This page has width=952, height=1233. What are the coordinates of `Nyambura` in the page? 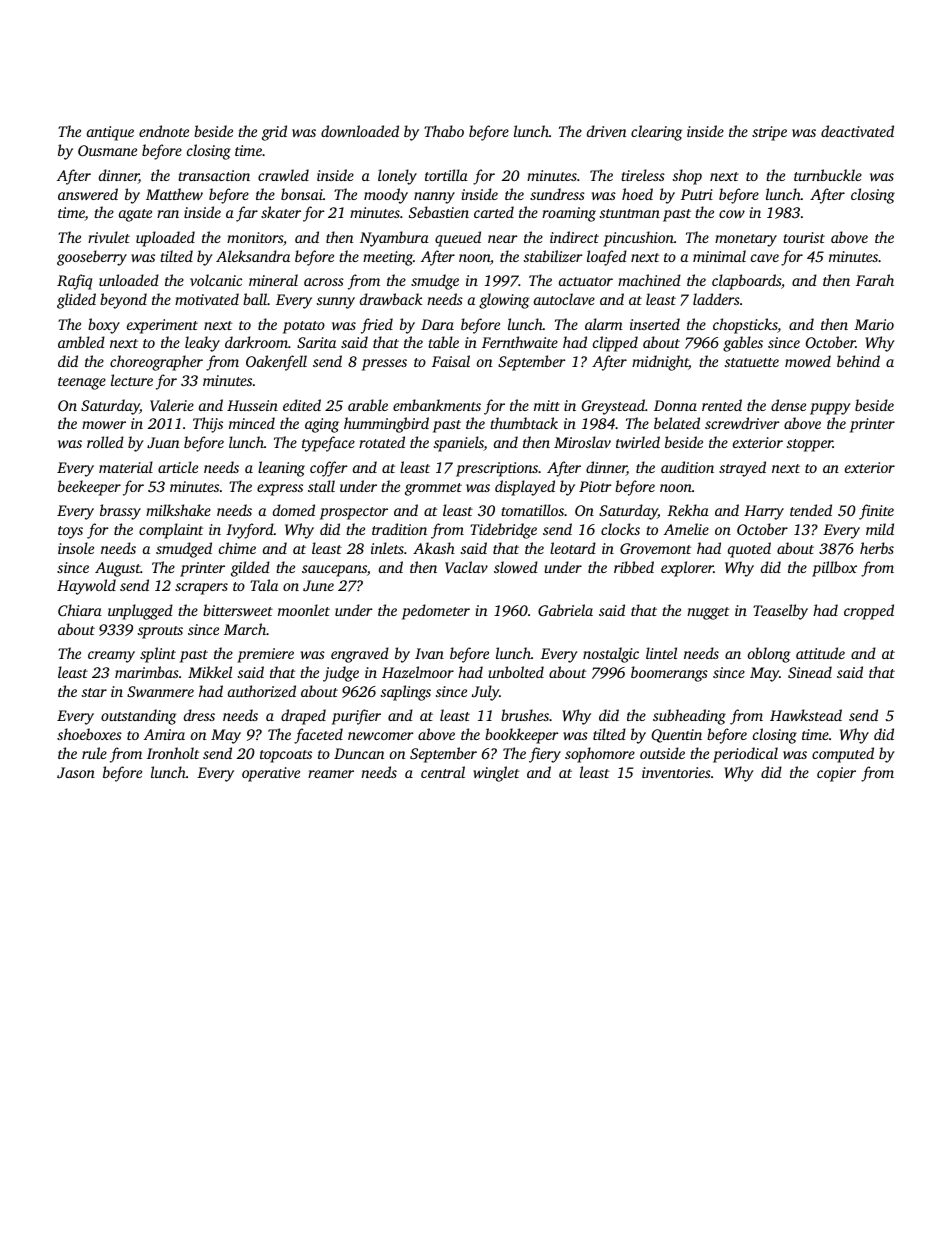 It's located at (394, 239).
